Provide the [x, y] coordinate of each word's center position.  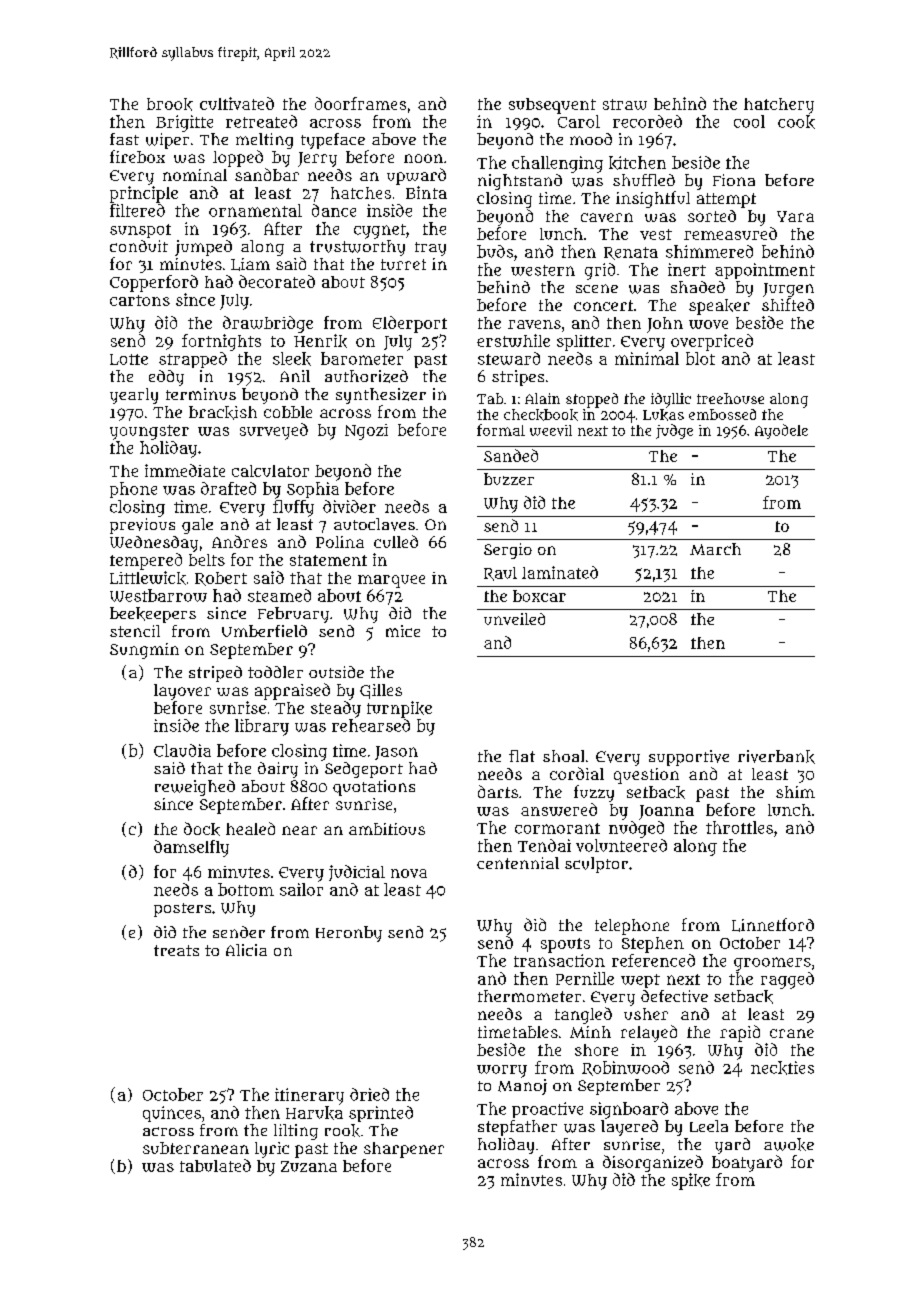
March [715, 549]
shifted [788, 304]
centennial [518, 863]
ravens [534, 324]
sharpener [404, 1150]
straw [625, 104]
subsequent [552, 106]
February [293, 615]
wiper [167, 141]
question [646, 776]
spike [691, 1181]
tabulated [215, 1165]
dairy [278, 770]
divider [349, 506]
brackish [223, 413]
